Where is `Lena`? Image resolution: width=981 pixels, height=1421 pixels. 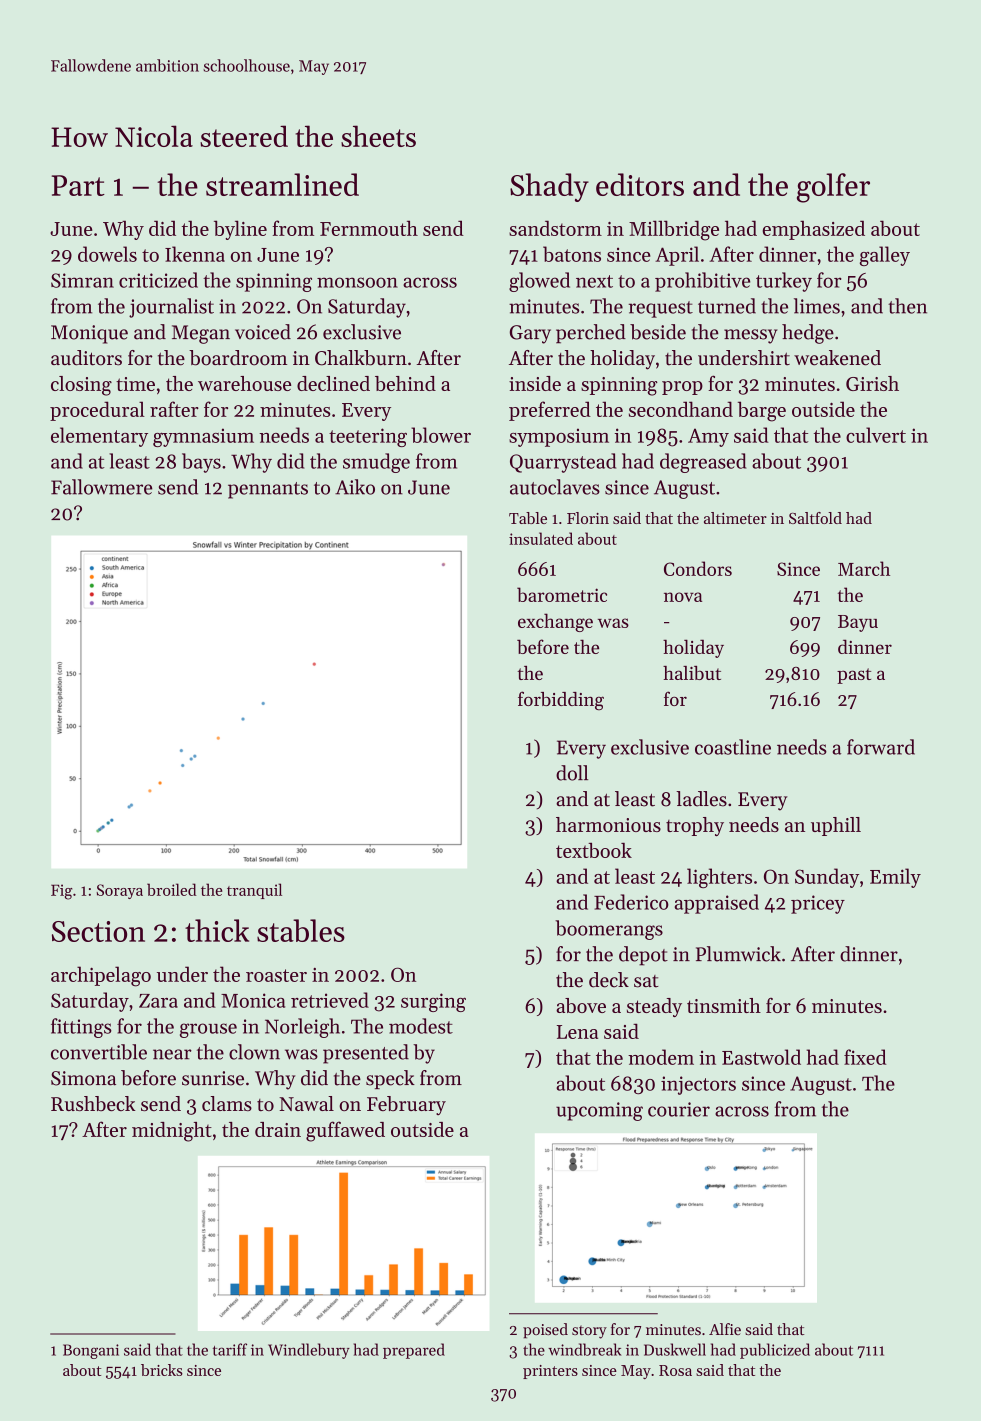 Lena is located at coordinates (577, 1032).
